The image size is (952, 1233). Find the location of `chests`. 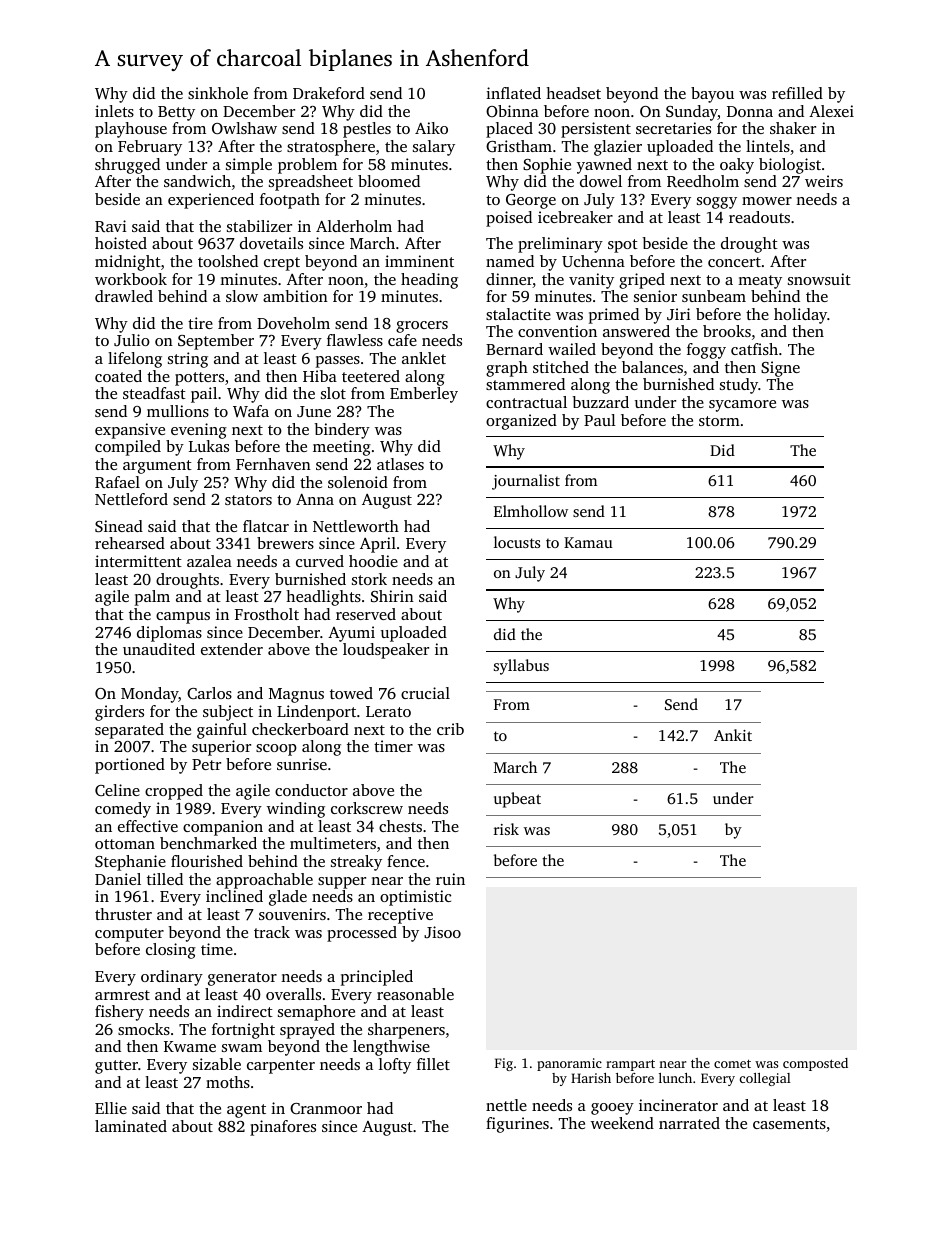

chests is located at coordinates (400, 826).
